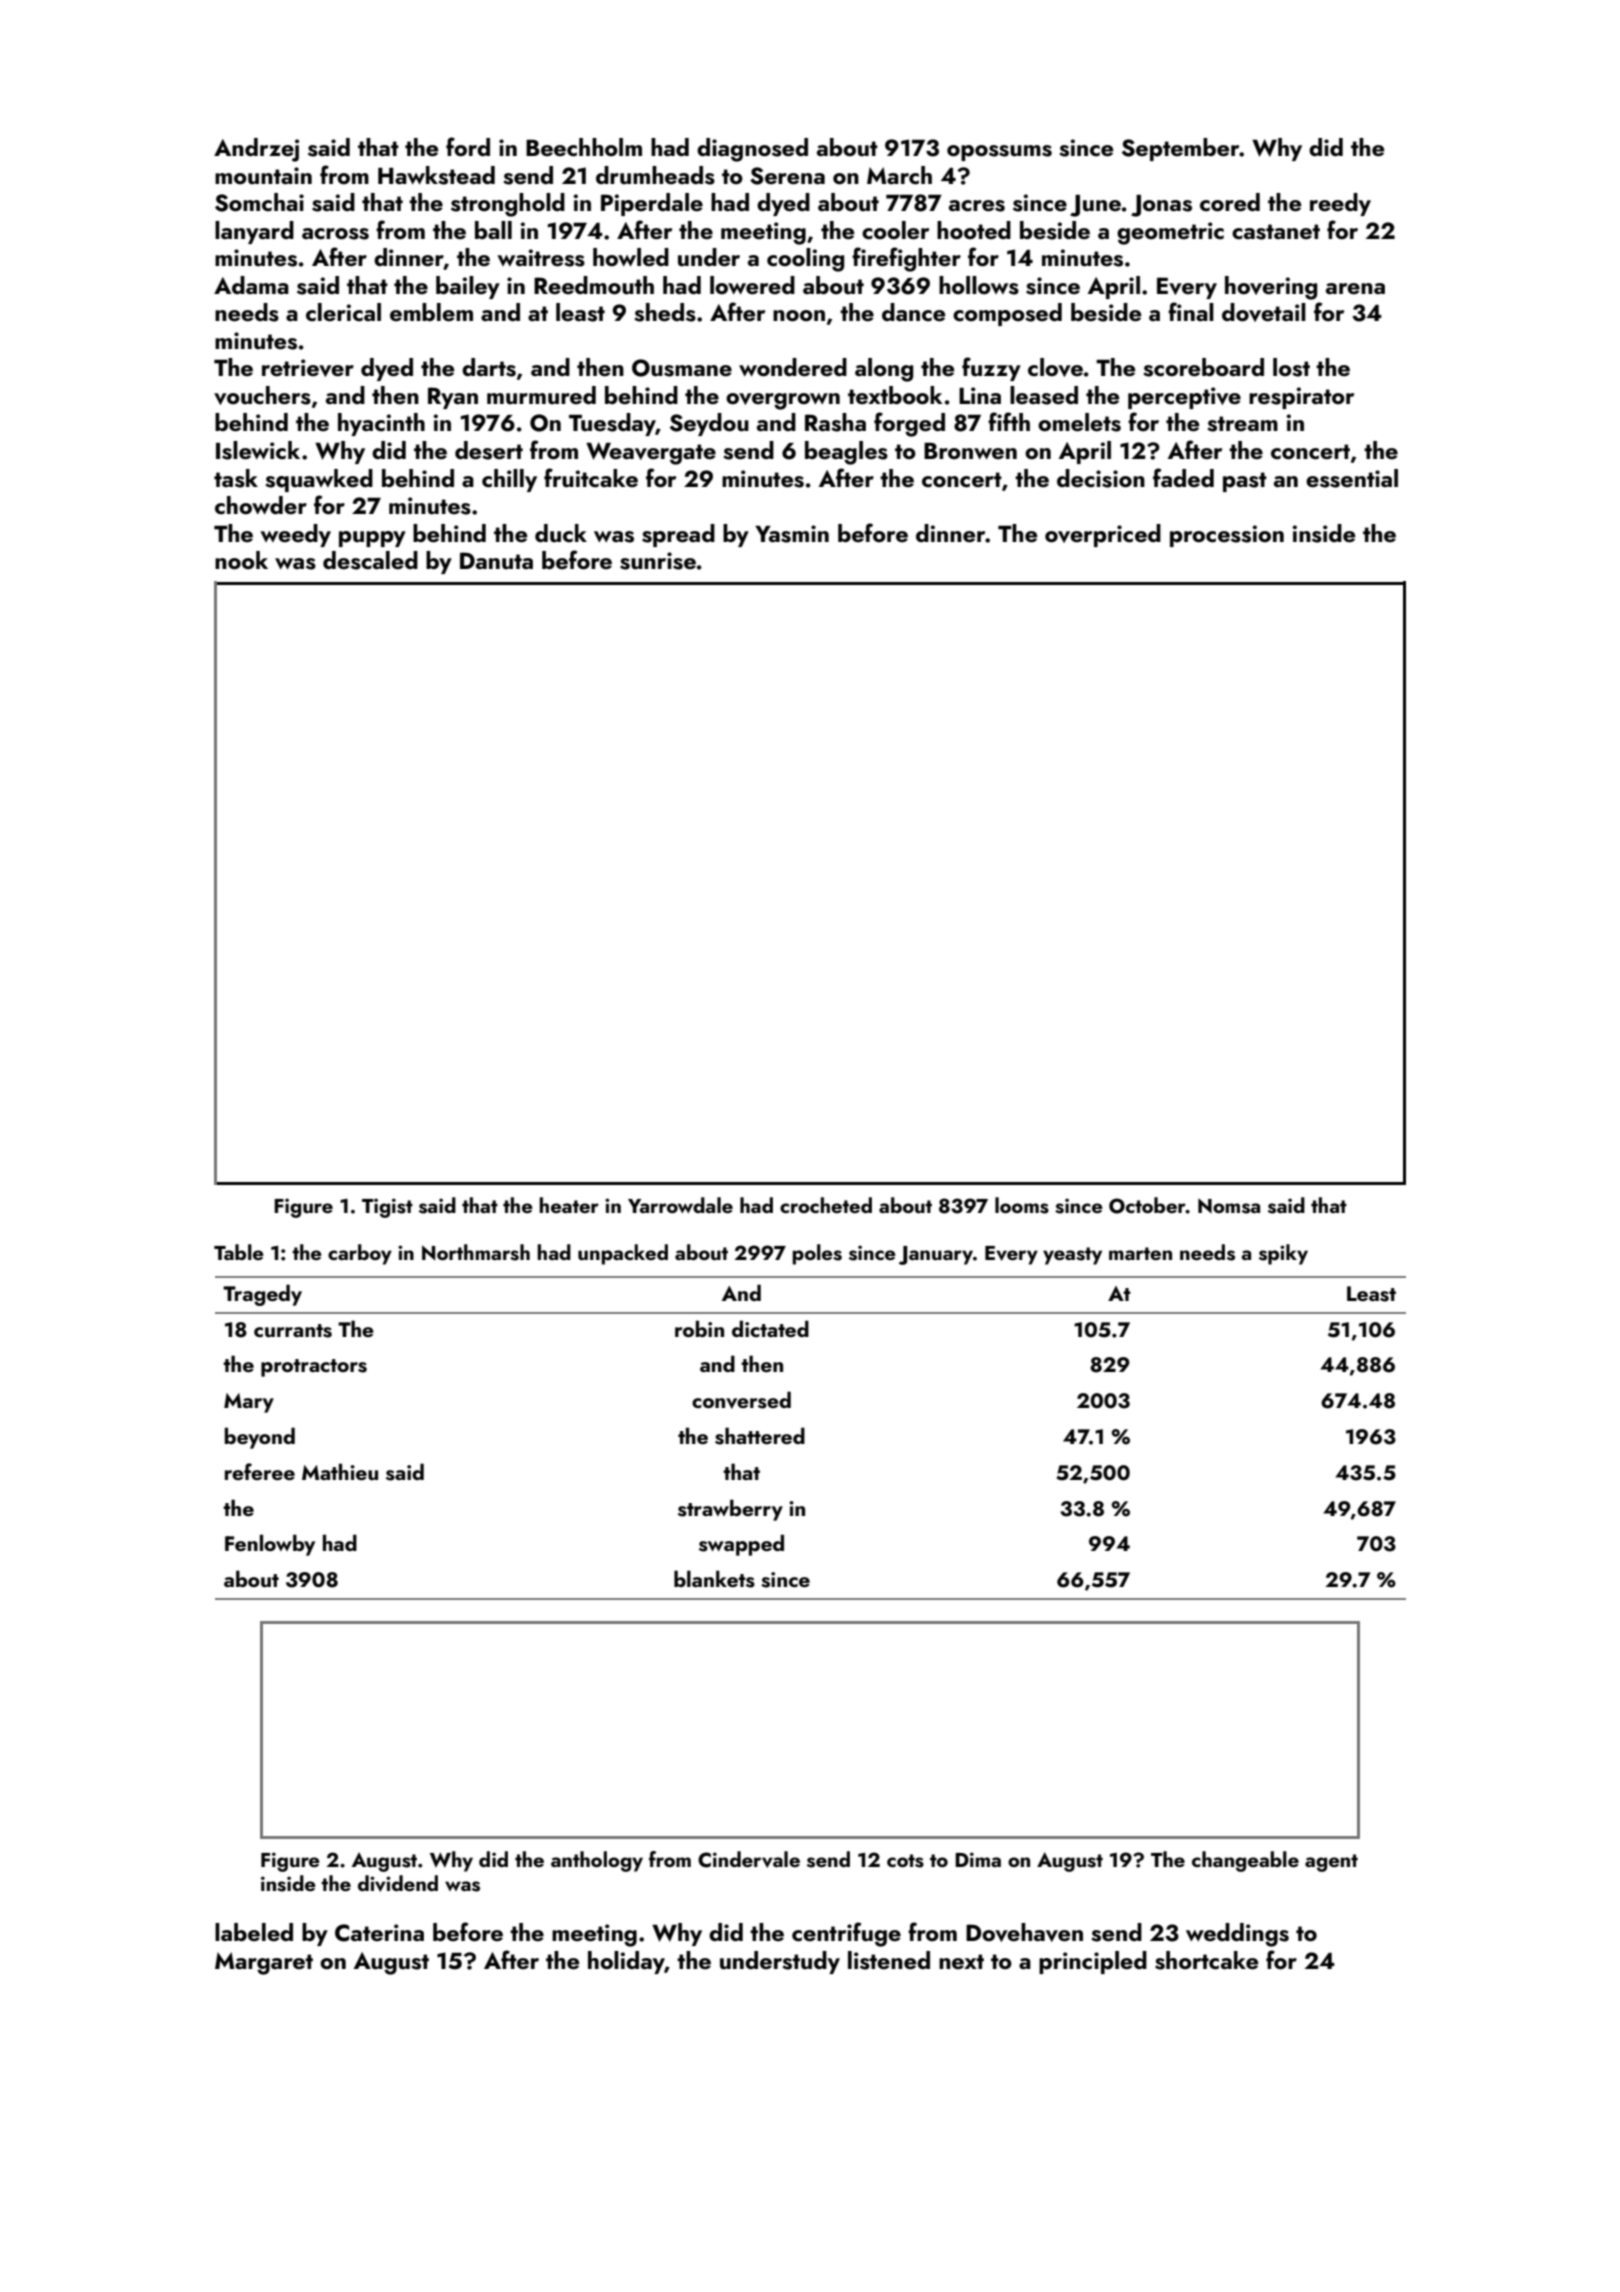 The image size is (1620, 2292). Describe the element at coordinates (680, 1205) in the page. I see `Yarrowdale` at that location.
